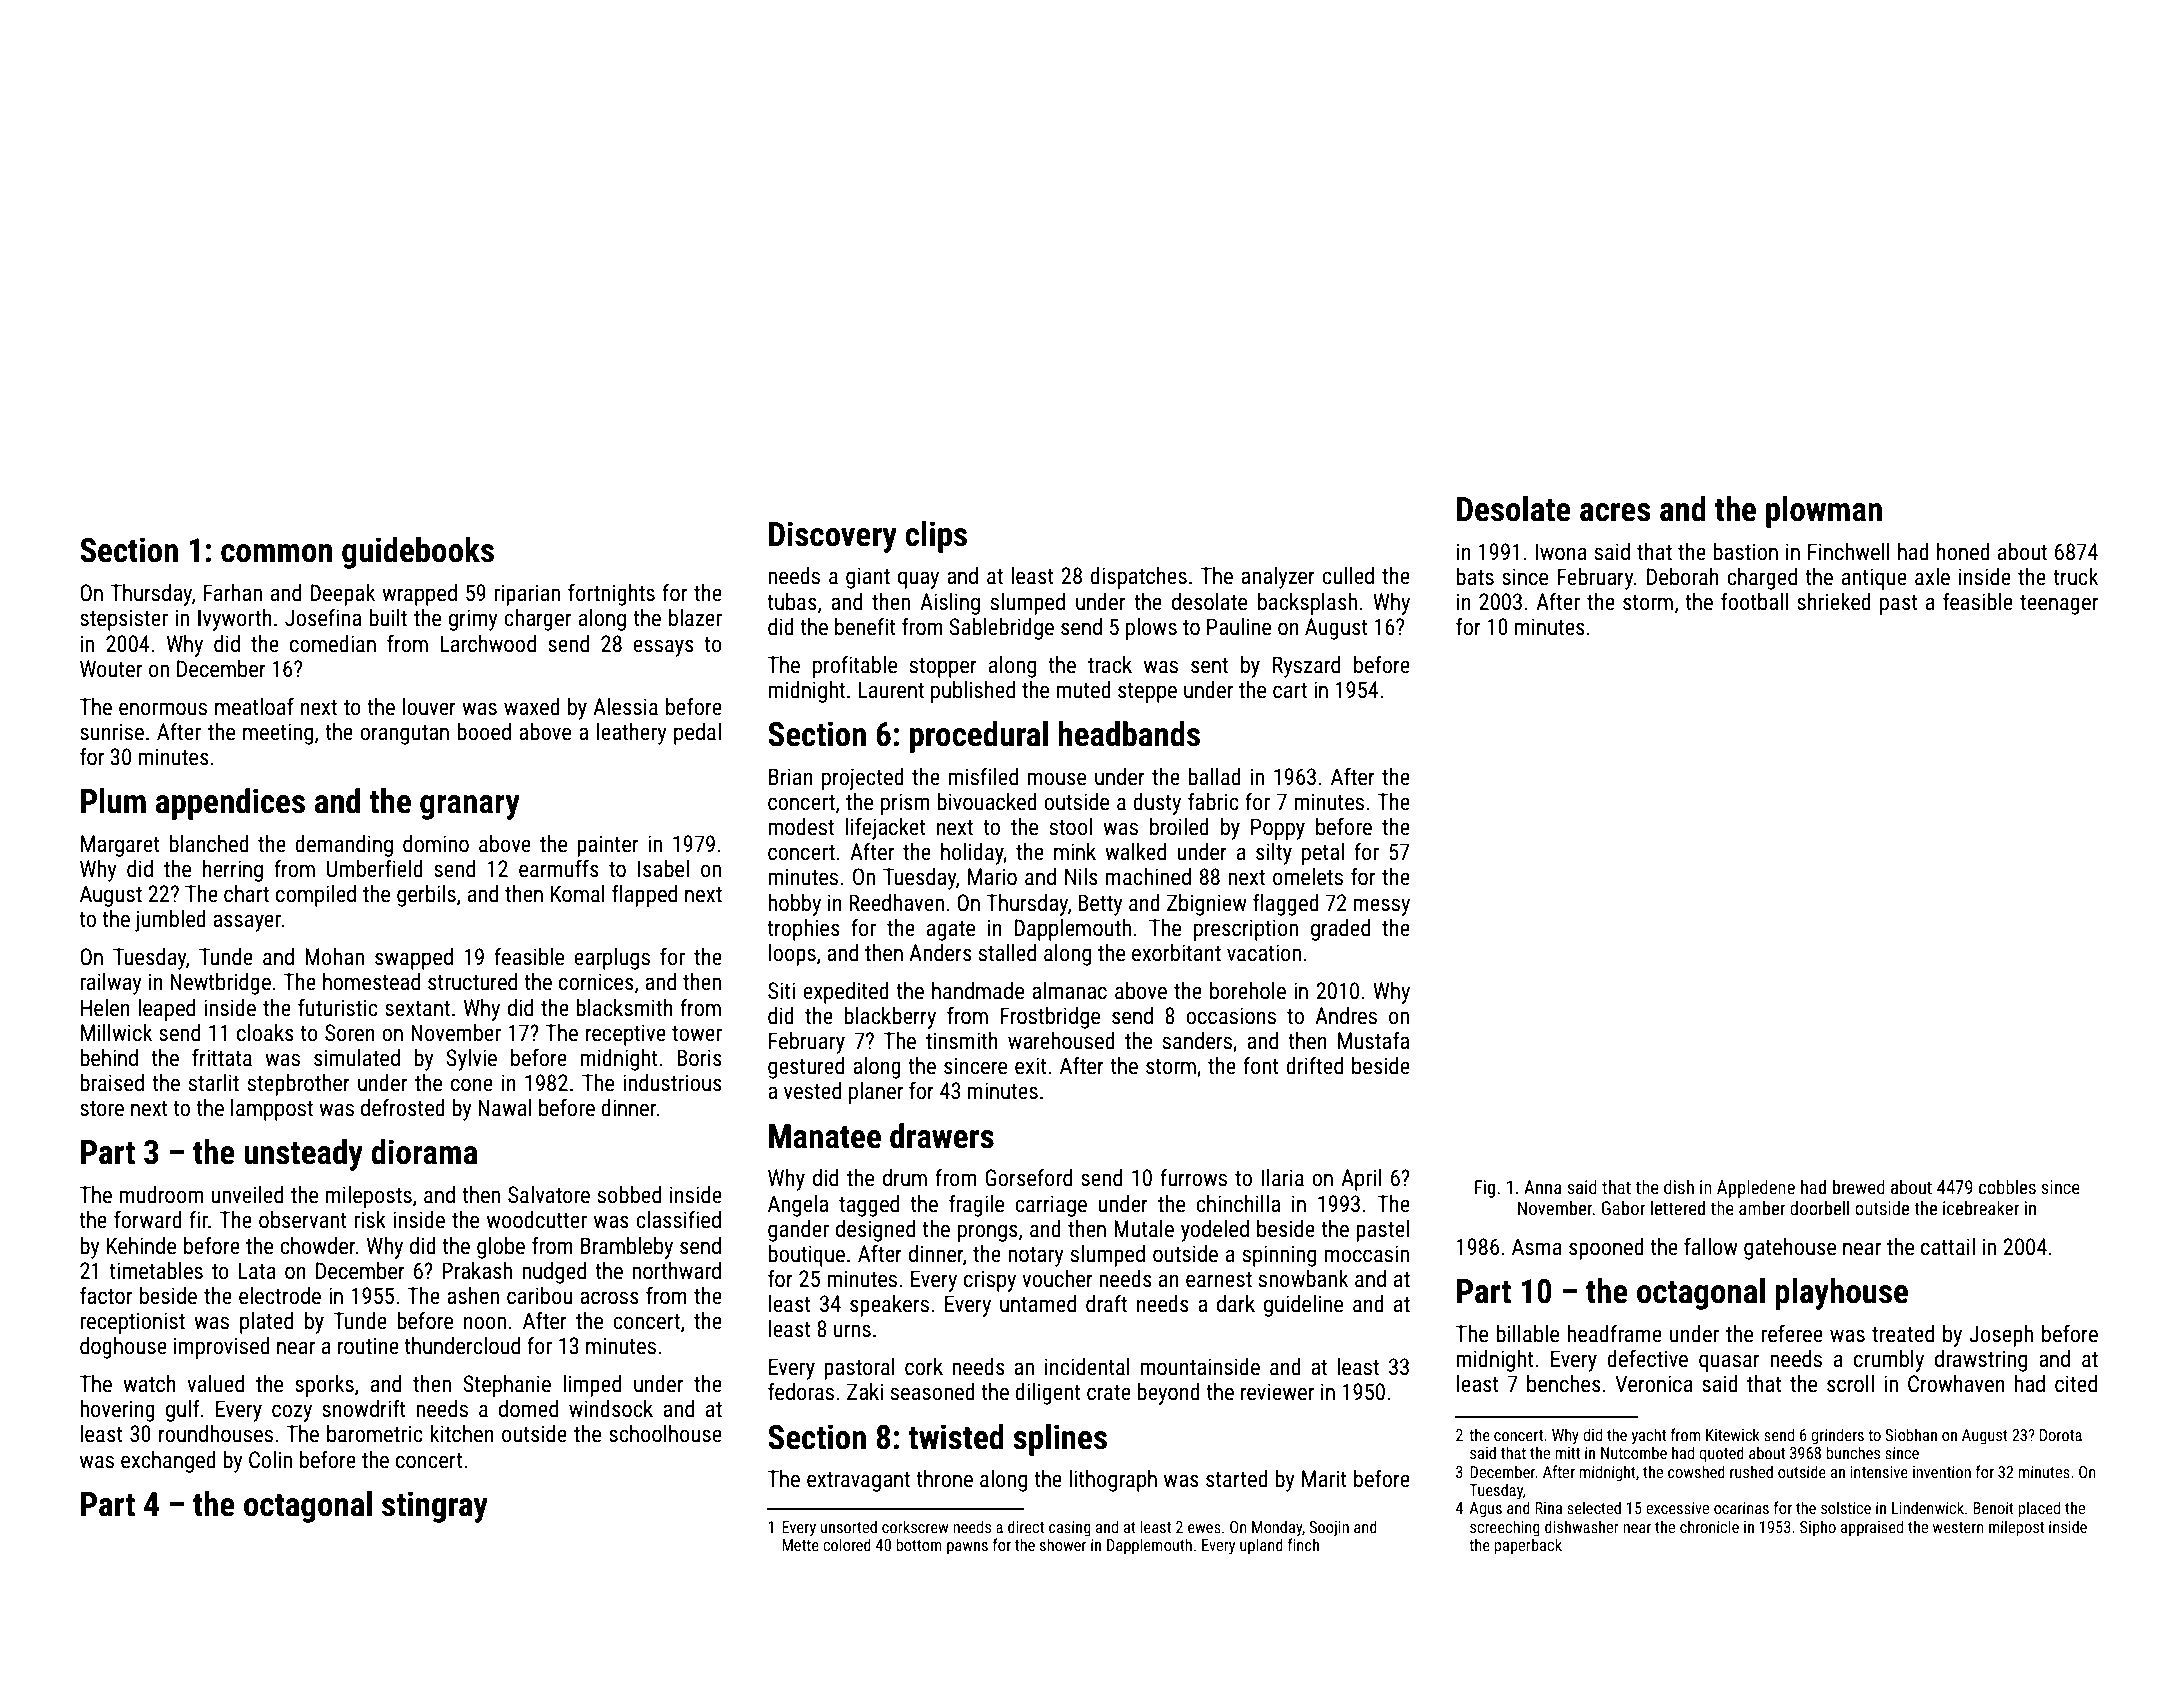  I want to click on stopper, so click(943, 668).
